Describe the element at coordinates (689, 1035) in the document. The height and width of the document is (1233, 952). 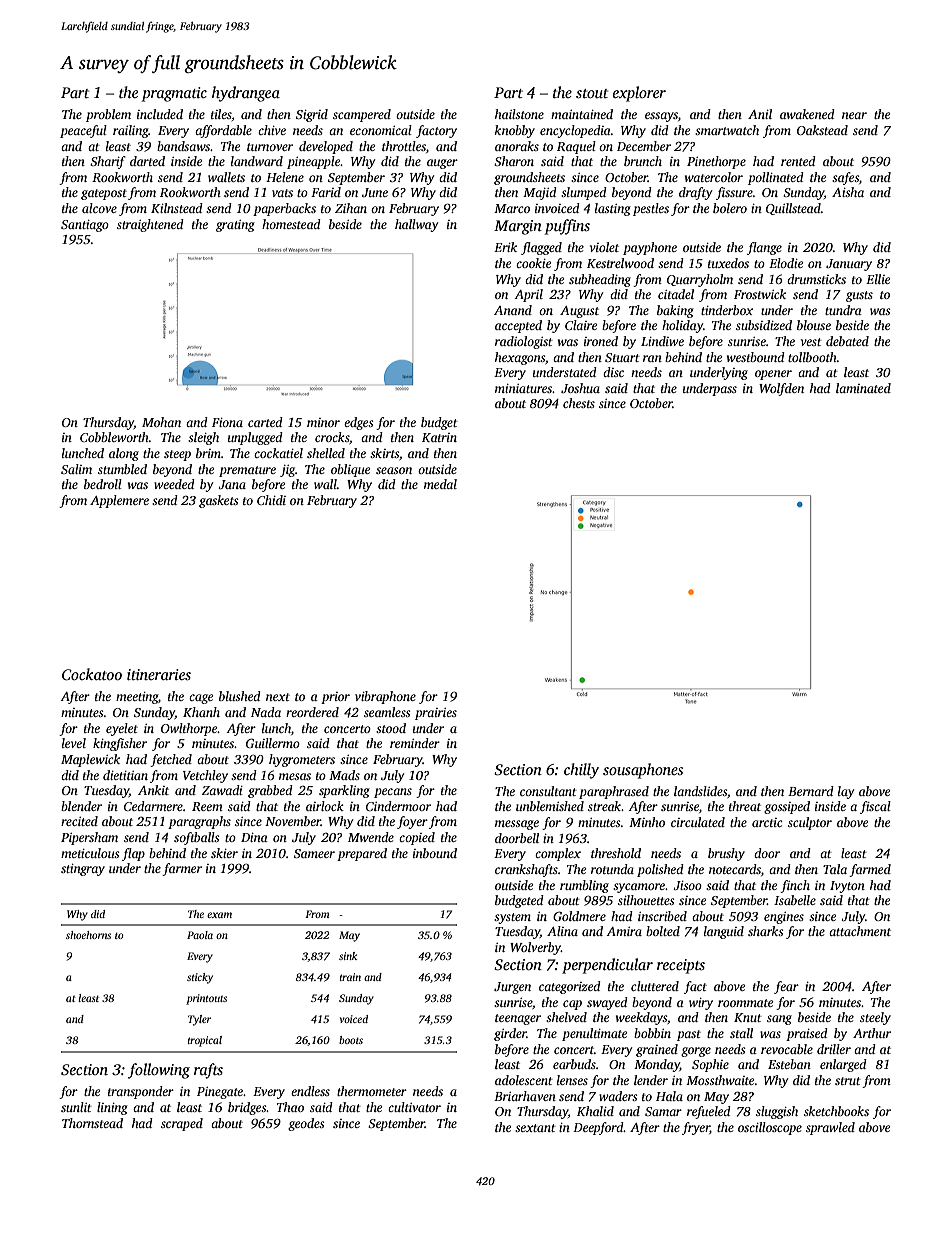
I see `past` at that location.
